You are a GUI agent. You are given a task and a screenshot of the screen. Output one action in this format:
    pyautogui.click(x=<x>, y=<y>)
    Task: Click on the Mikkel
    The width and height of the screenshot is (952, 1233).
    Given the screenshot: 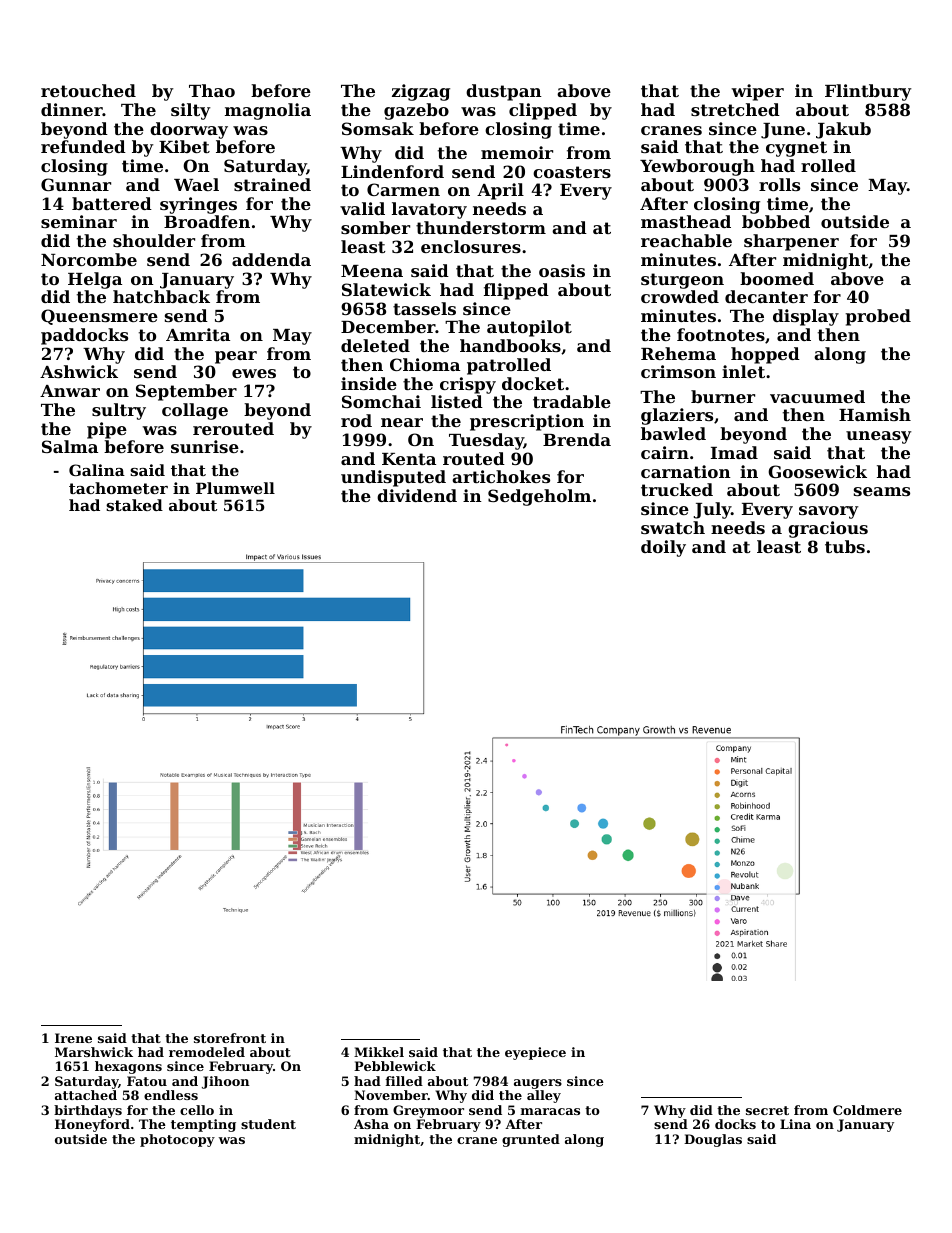 What is the action you would take?
    pyautogui.click(x=379, y=1052)
